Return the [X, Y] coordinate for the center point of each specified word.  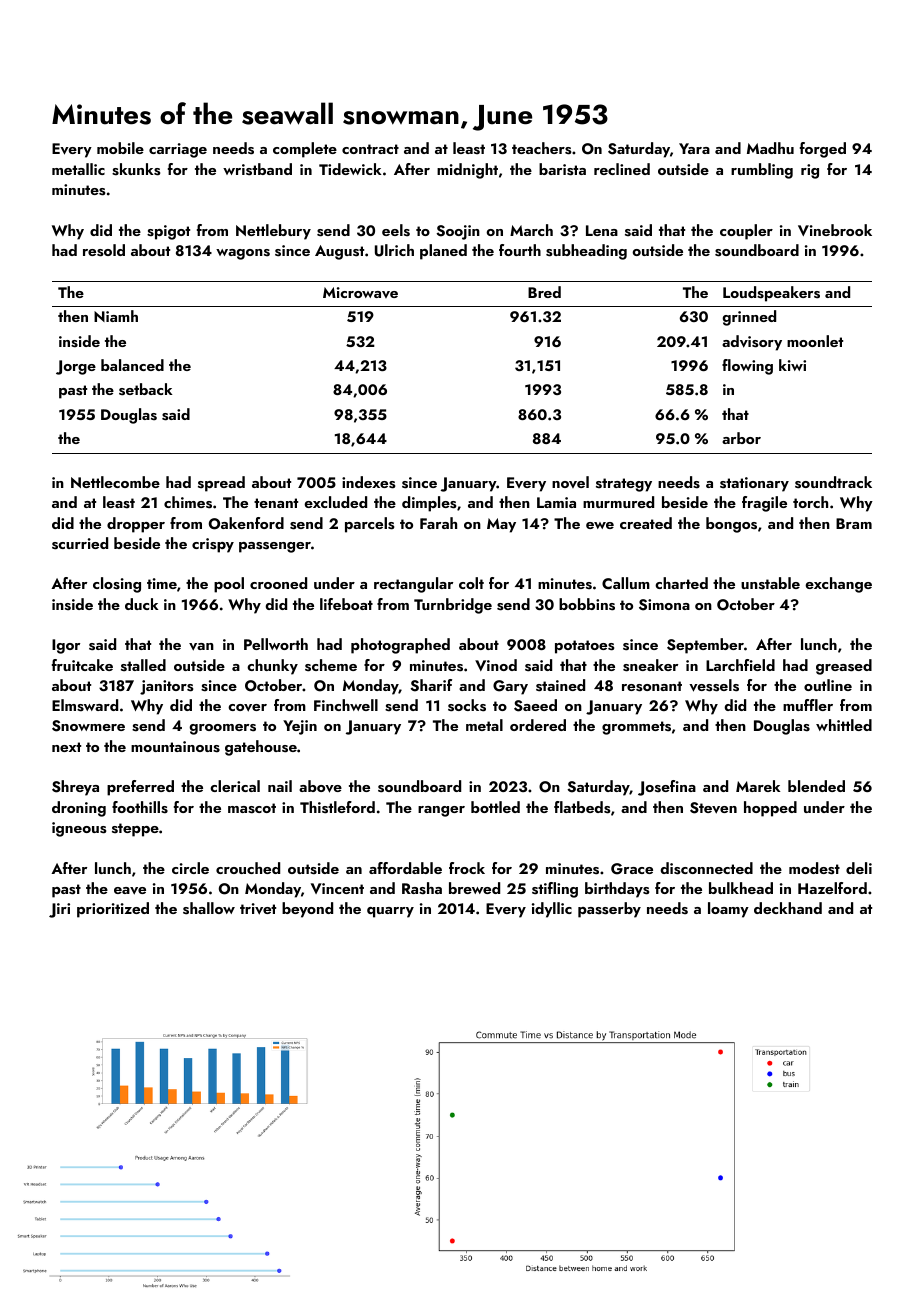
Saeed [535, 705]
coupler [746, 232]
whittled [844, 725]
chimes [188, 502]
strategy [624, 485]
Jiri [59, 910]
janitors [166, 687]
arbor [741, 438]
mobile [120, 148]
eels [396, 230]
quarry [390, 912]
